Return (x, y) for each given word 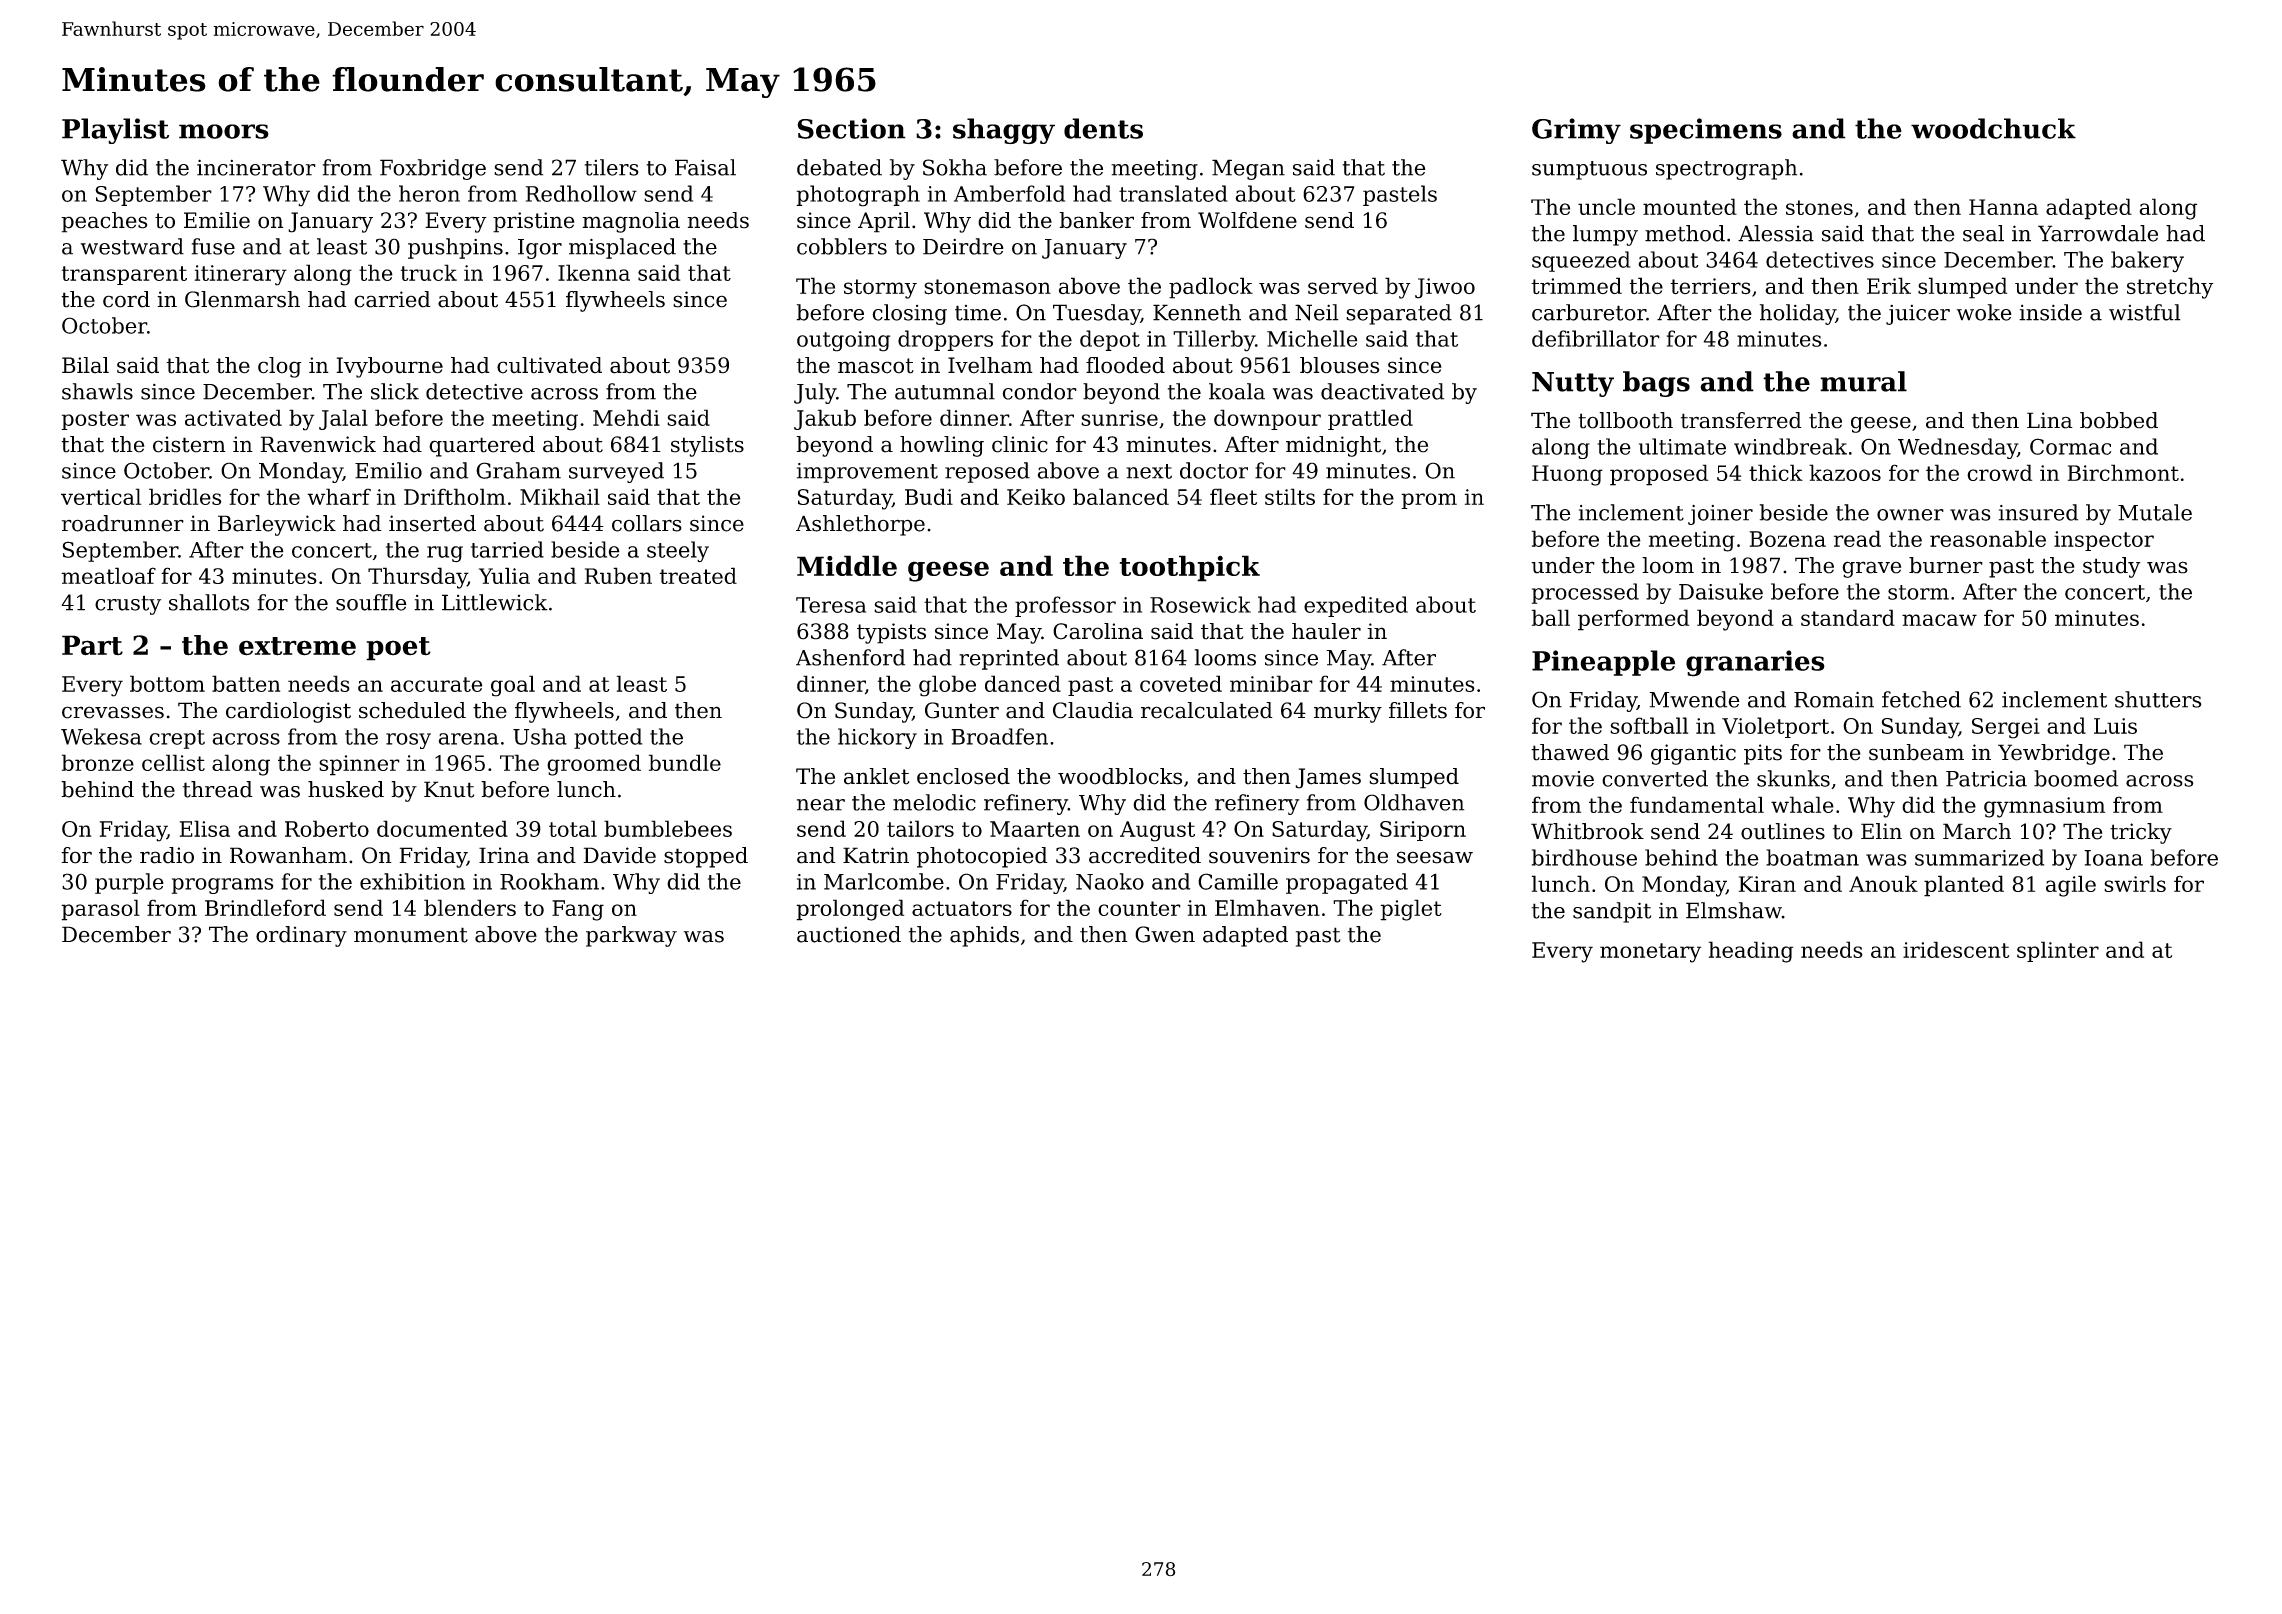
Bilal (85, 365)
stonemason (987, 287)
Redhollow (581, 193)
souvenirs (1259, 855)
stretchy (2170, 288)
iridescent (1956, 949)
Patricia (1986, 779)
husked (346, 789)
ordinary (301, 936)
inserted (432, 523)
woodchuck (1993, 128)
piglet (1411, 910)
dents (1103, 128)
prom (1429, 501)
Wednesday (1957, 448)
